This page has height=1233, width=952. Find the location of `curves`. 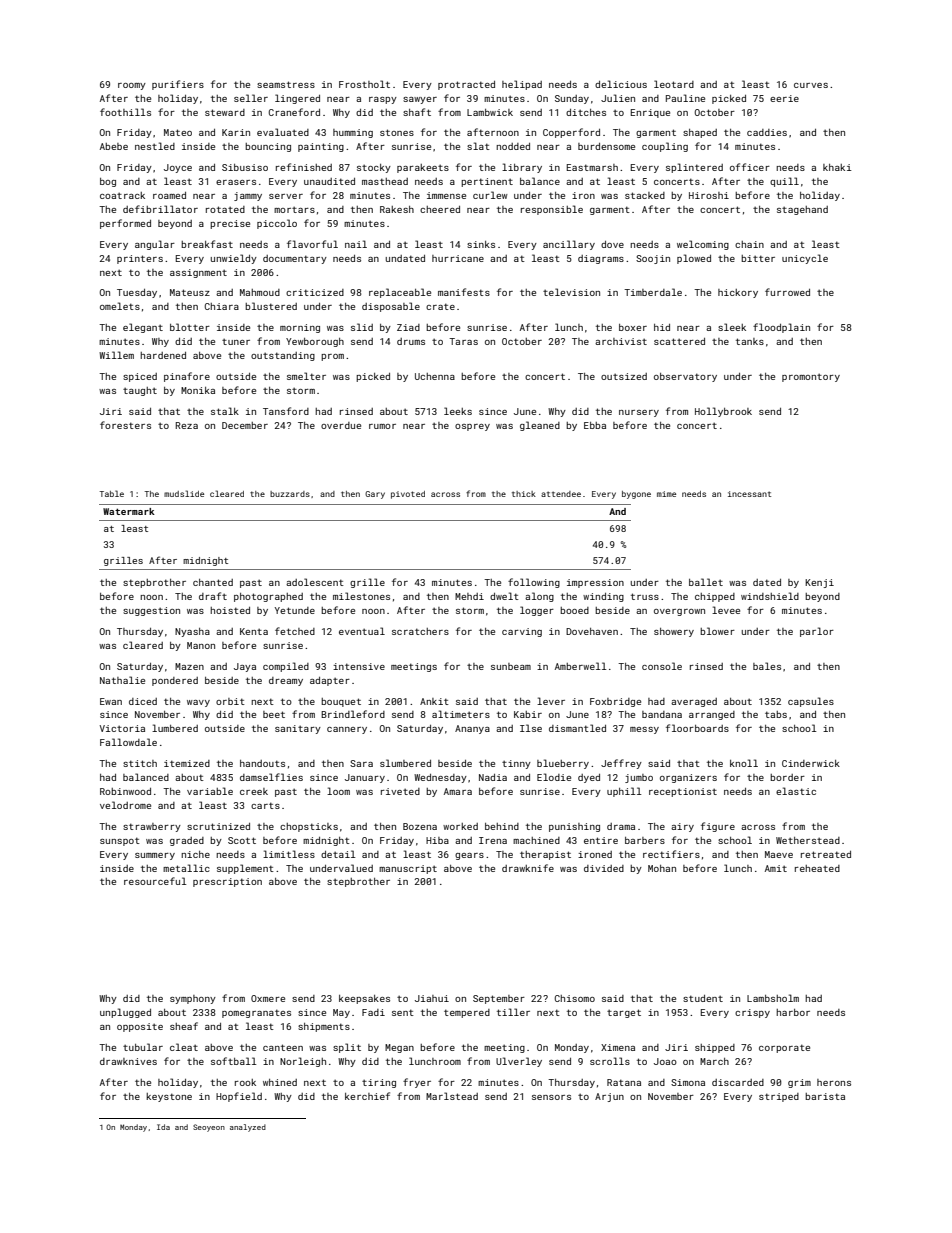

curves is located at coordinates (811, 85).
